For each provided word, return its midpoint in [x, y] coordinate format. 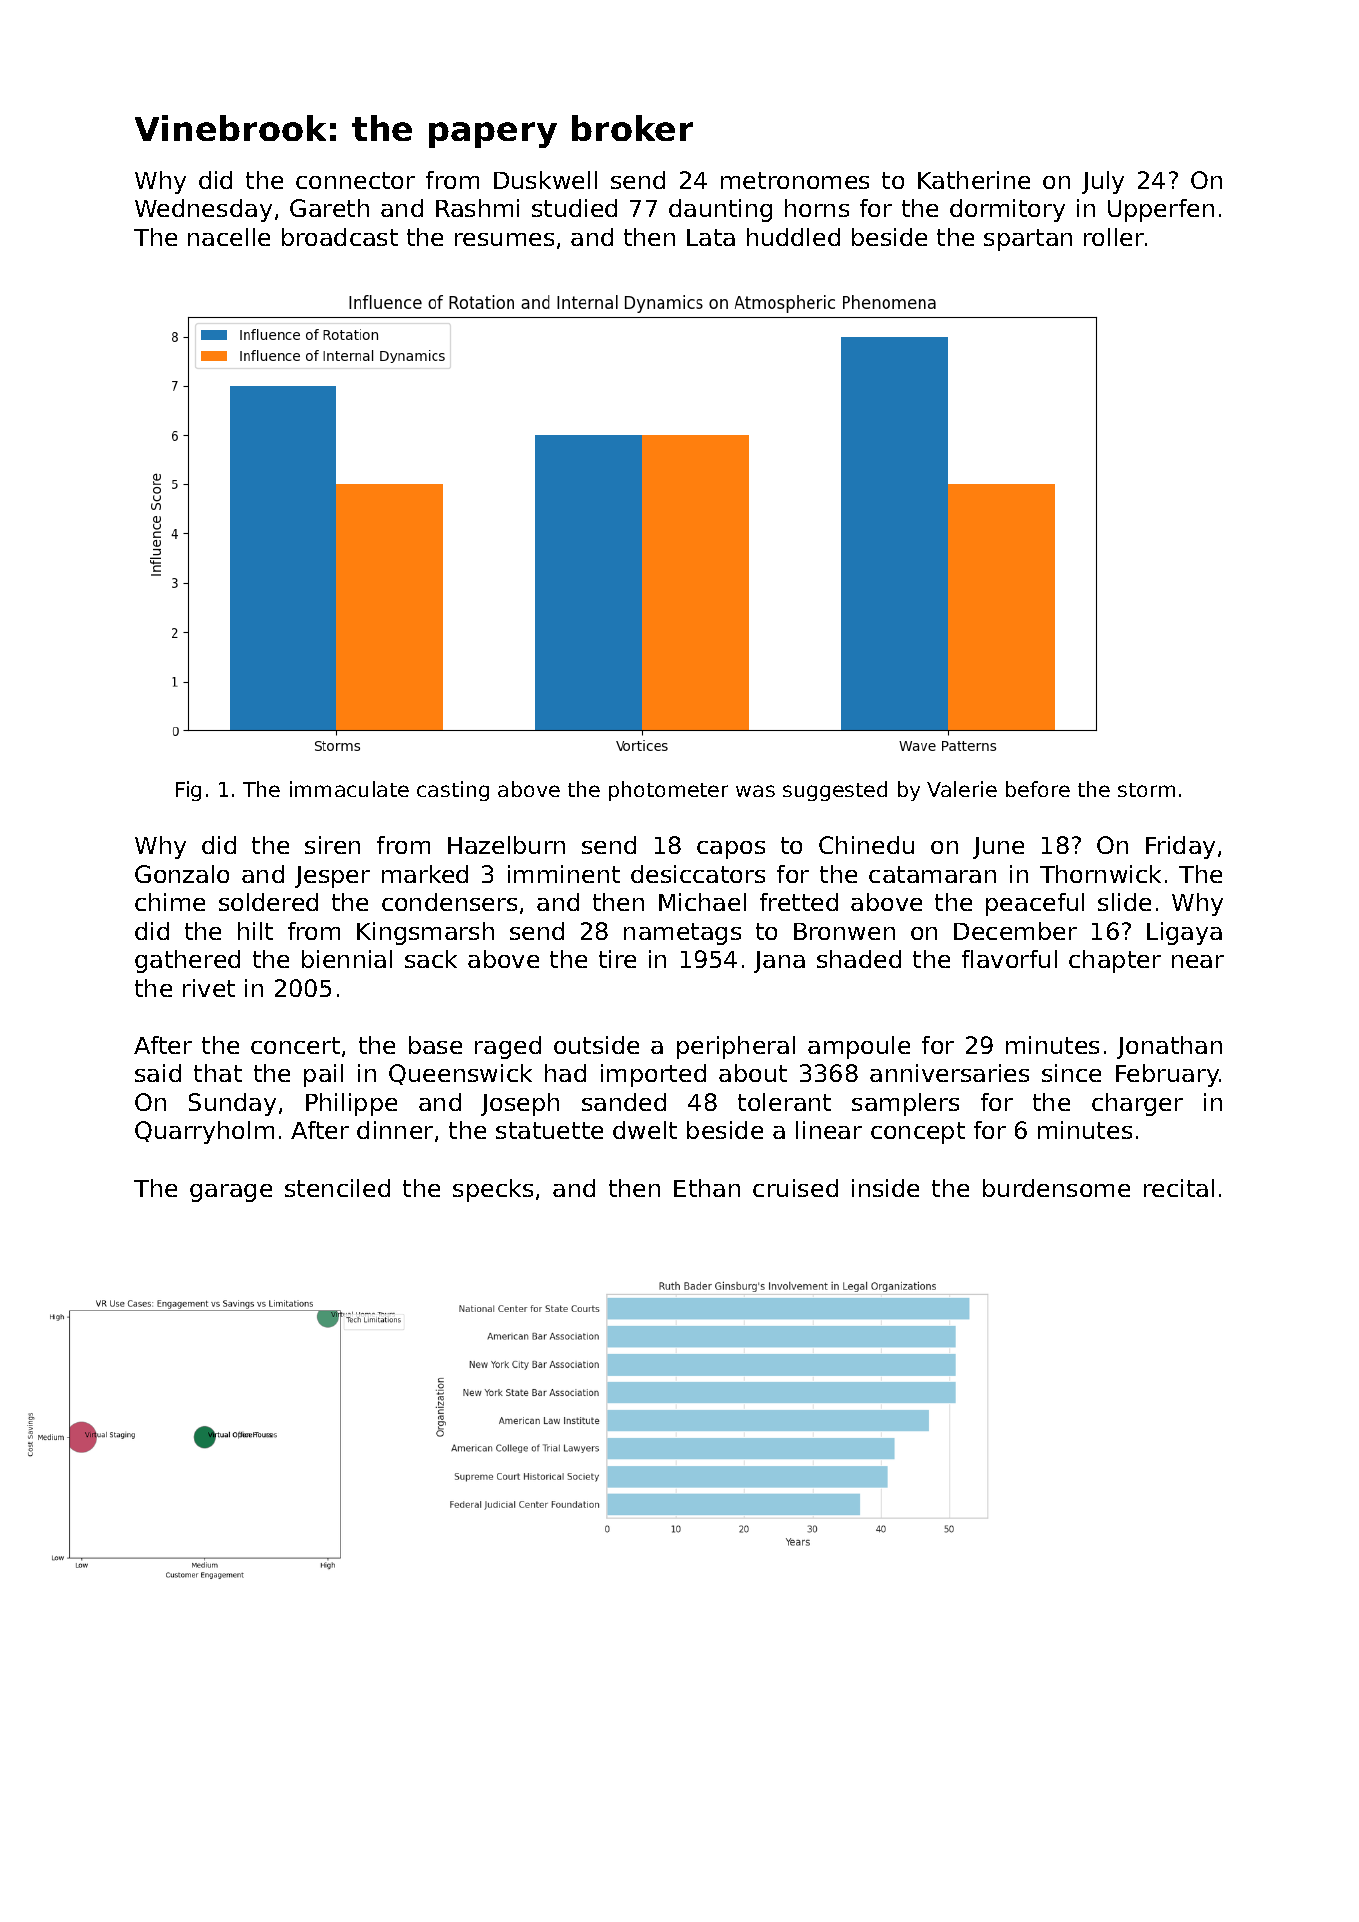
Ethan [707, 1188]
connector [355, 180]
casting [453, 791]
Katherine [974, 180]
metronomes [795, 180]
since [1071, 1073]
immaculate [349, 789]
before [1038, 789]
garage [231, 1193]
